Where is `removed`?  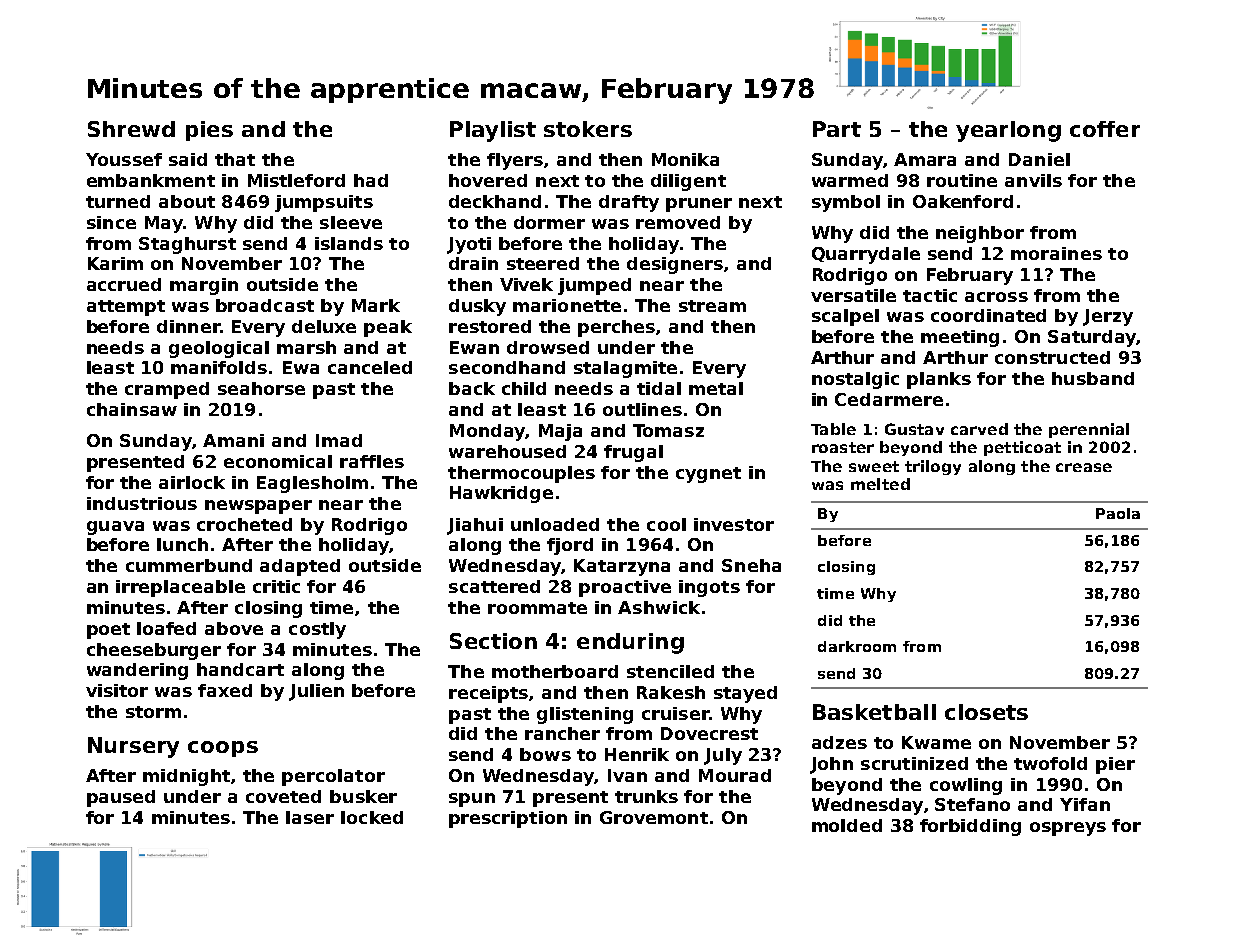
removed is located at coordinates (678, 222).
